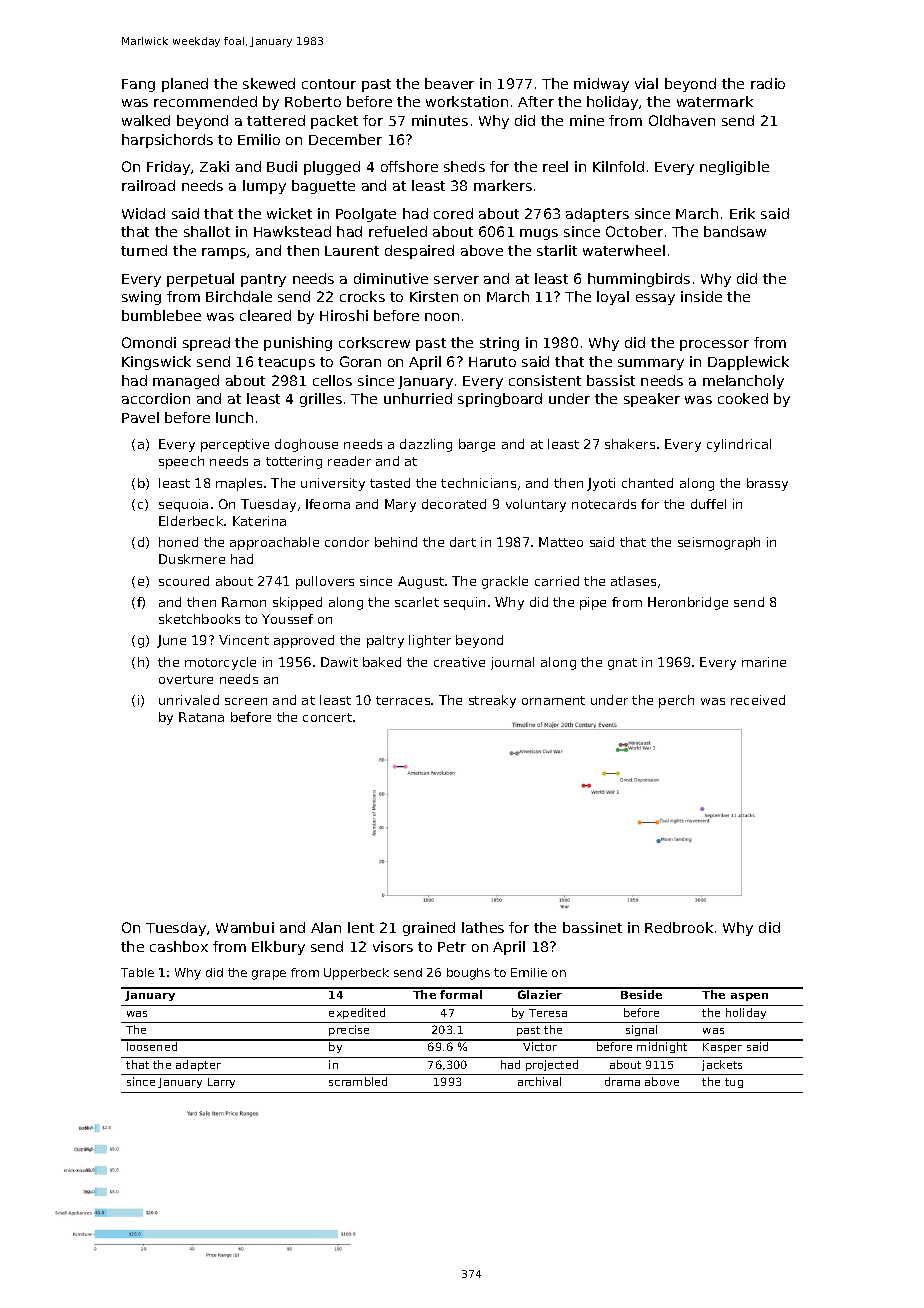 The height and width of the page is (1308, 924). Describe the element at coordinates (417, 602) in the page. I see `scarlet` at that location.
